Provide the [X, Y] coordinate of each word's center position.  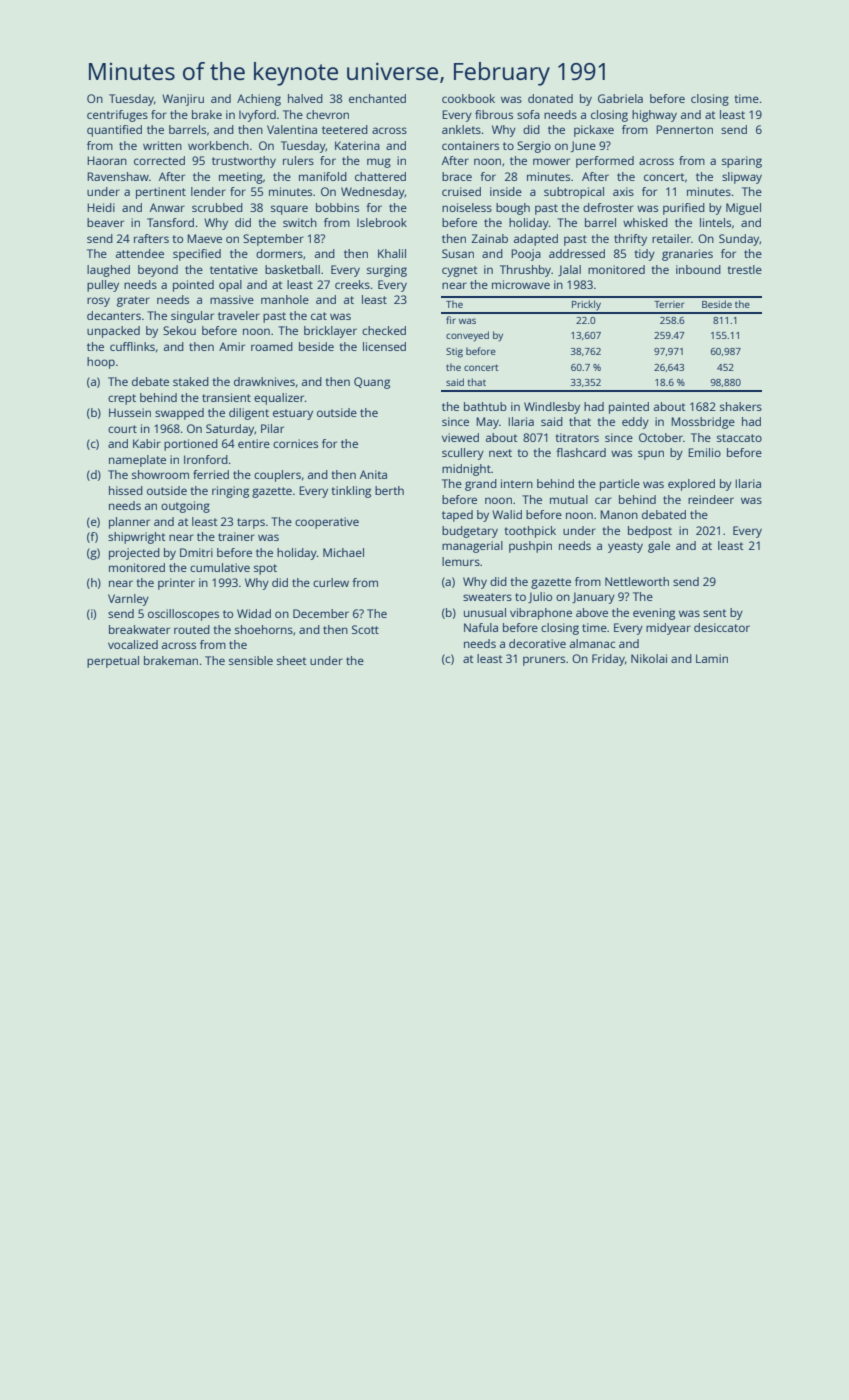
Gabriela [620, 98]
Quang [372, 383]
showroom [160, 474]
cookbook [468, 98]
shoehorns [264, 629]
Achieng [259, 100]
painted [629, 408]
